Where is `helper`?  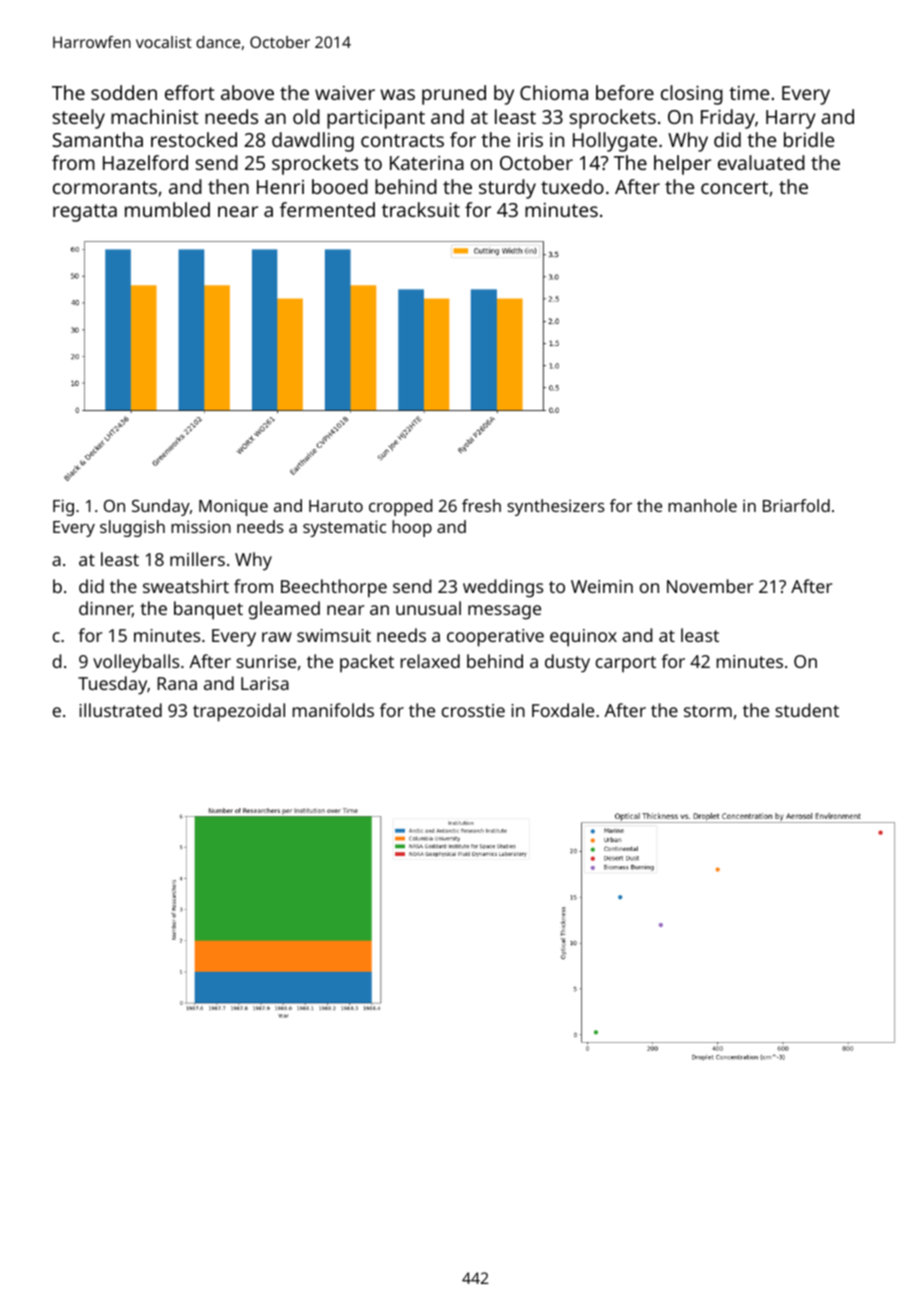 helper is located at coordinates (682, 165).
